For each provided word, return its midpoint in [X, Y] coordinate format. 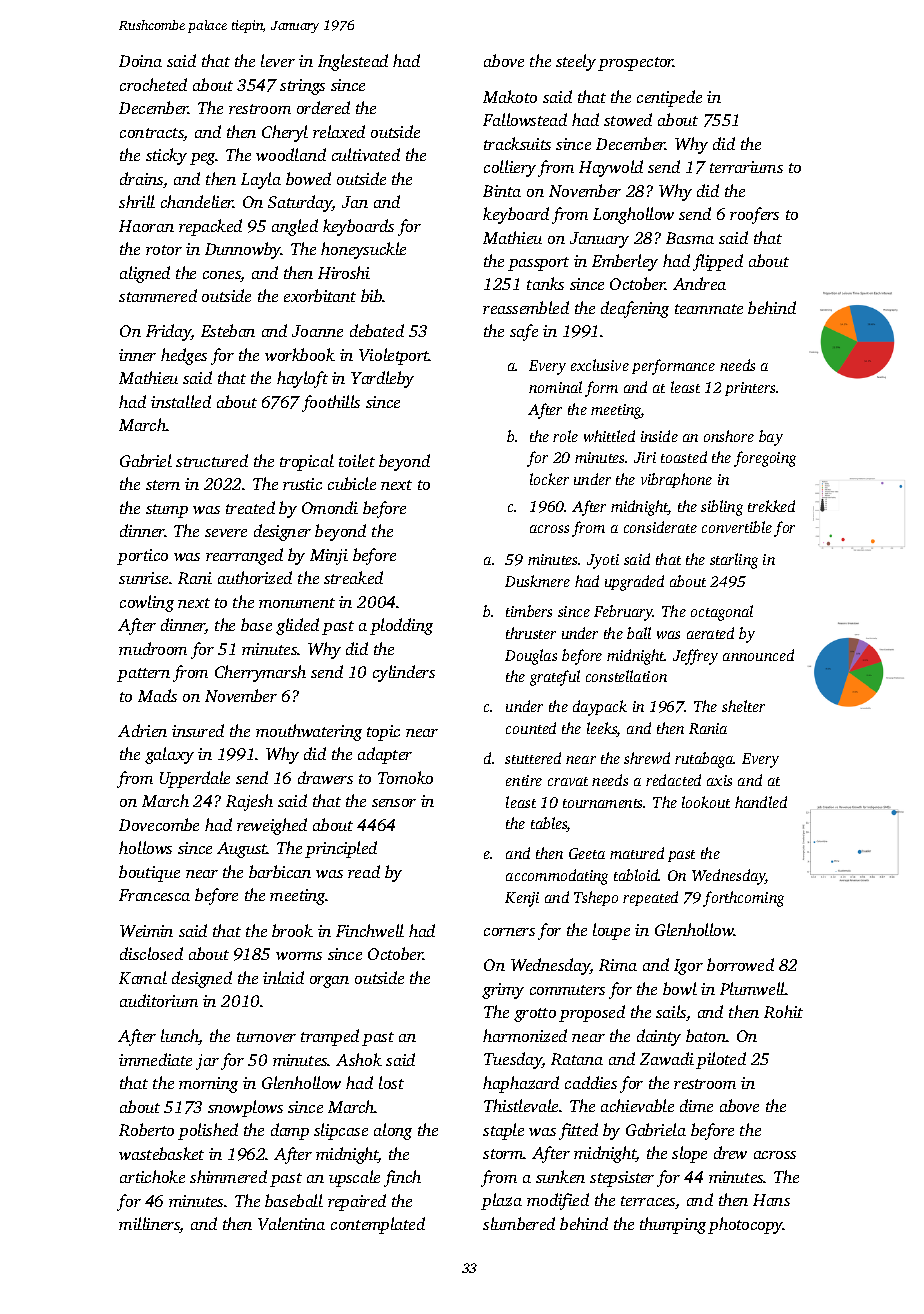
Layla [261, 180]
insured [198, 730]
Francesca [154, 895]
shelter [743, 706]
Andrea [699, 283]
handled [761, 802]
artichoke [152, 1176]
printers [750, 389]
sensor [394, 803]
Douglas [531, 657]
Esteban [228, 330]
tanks [545, 283]
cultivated [366, 154]
